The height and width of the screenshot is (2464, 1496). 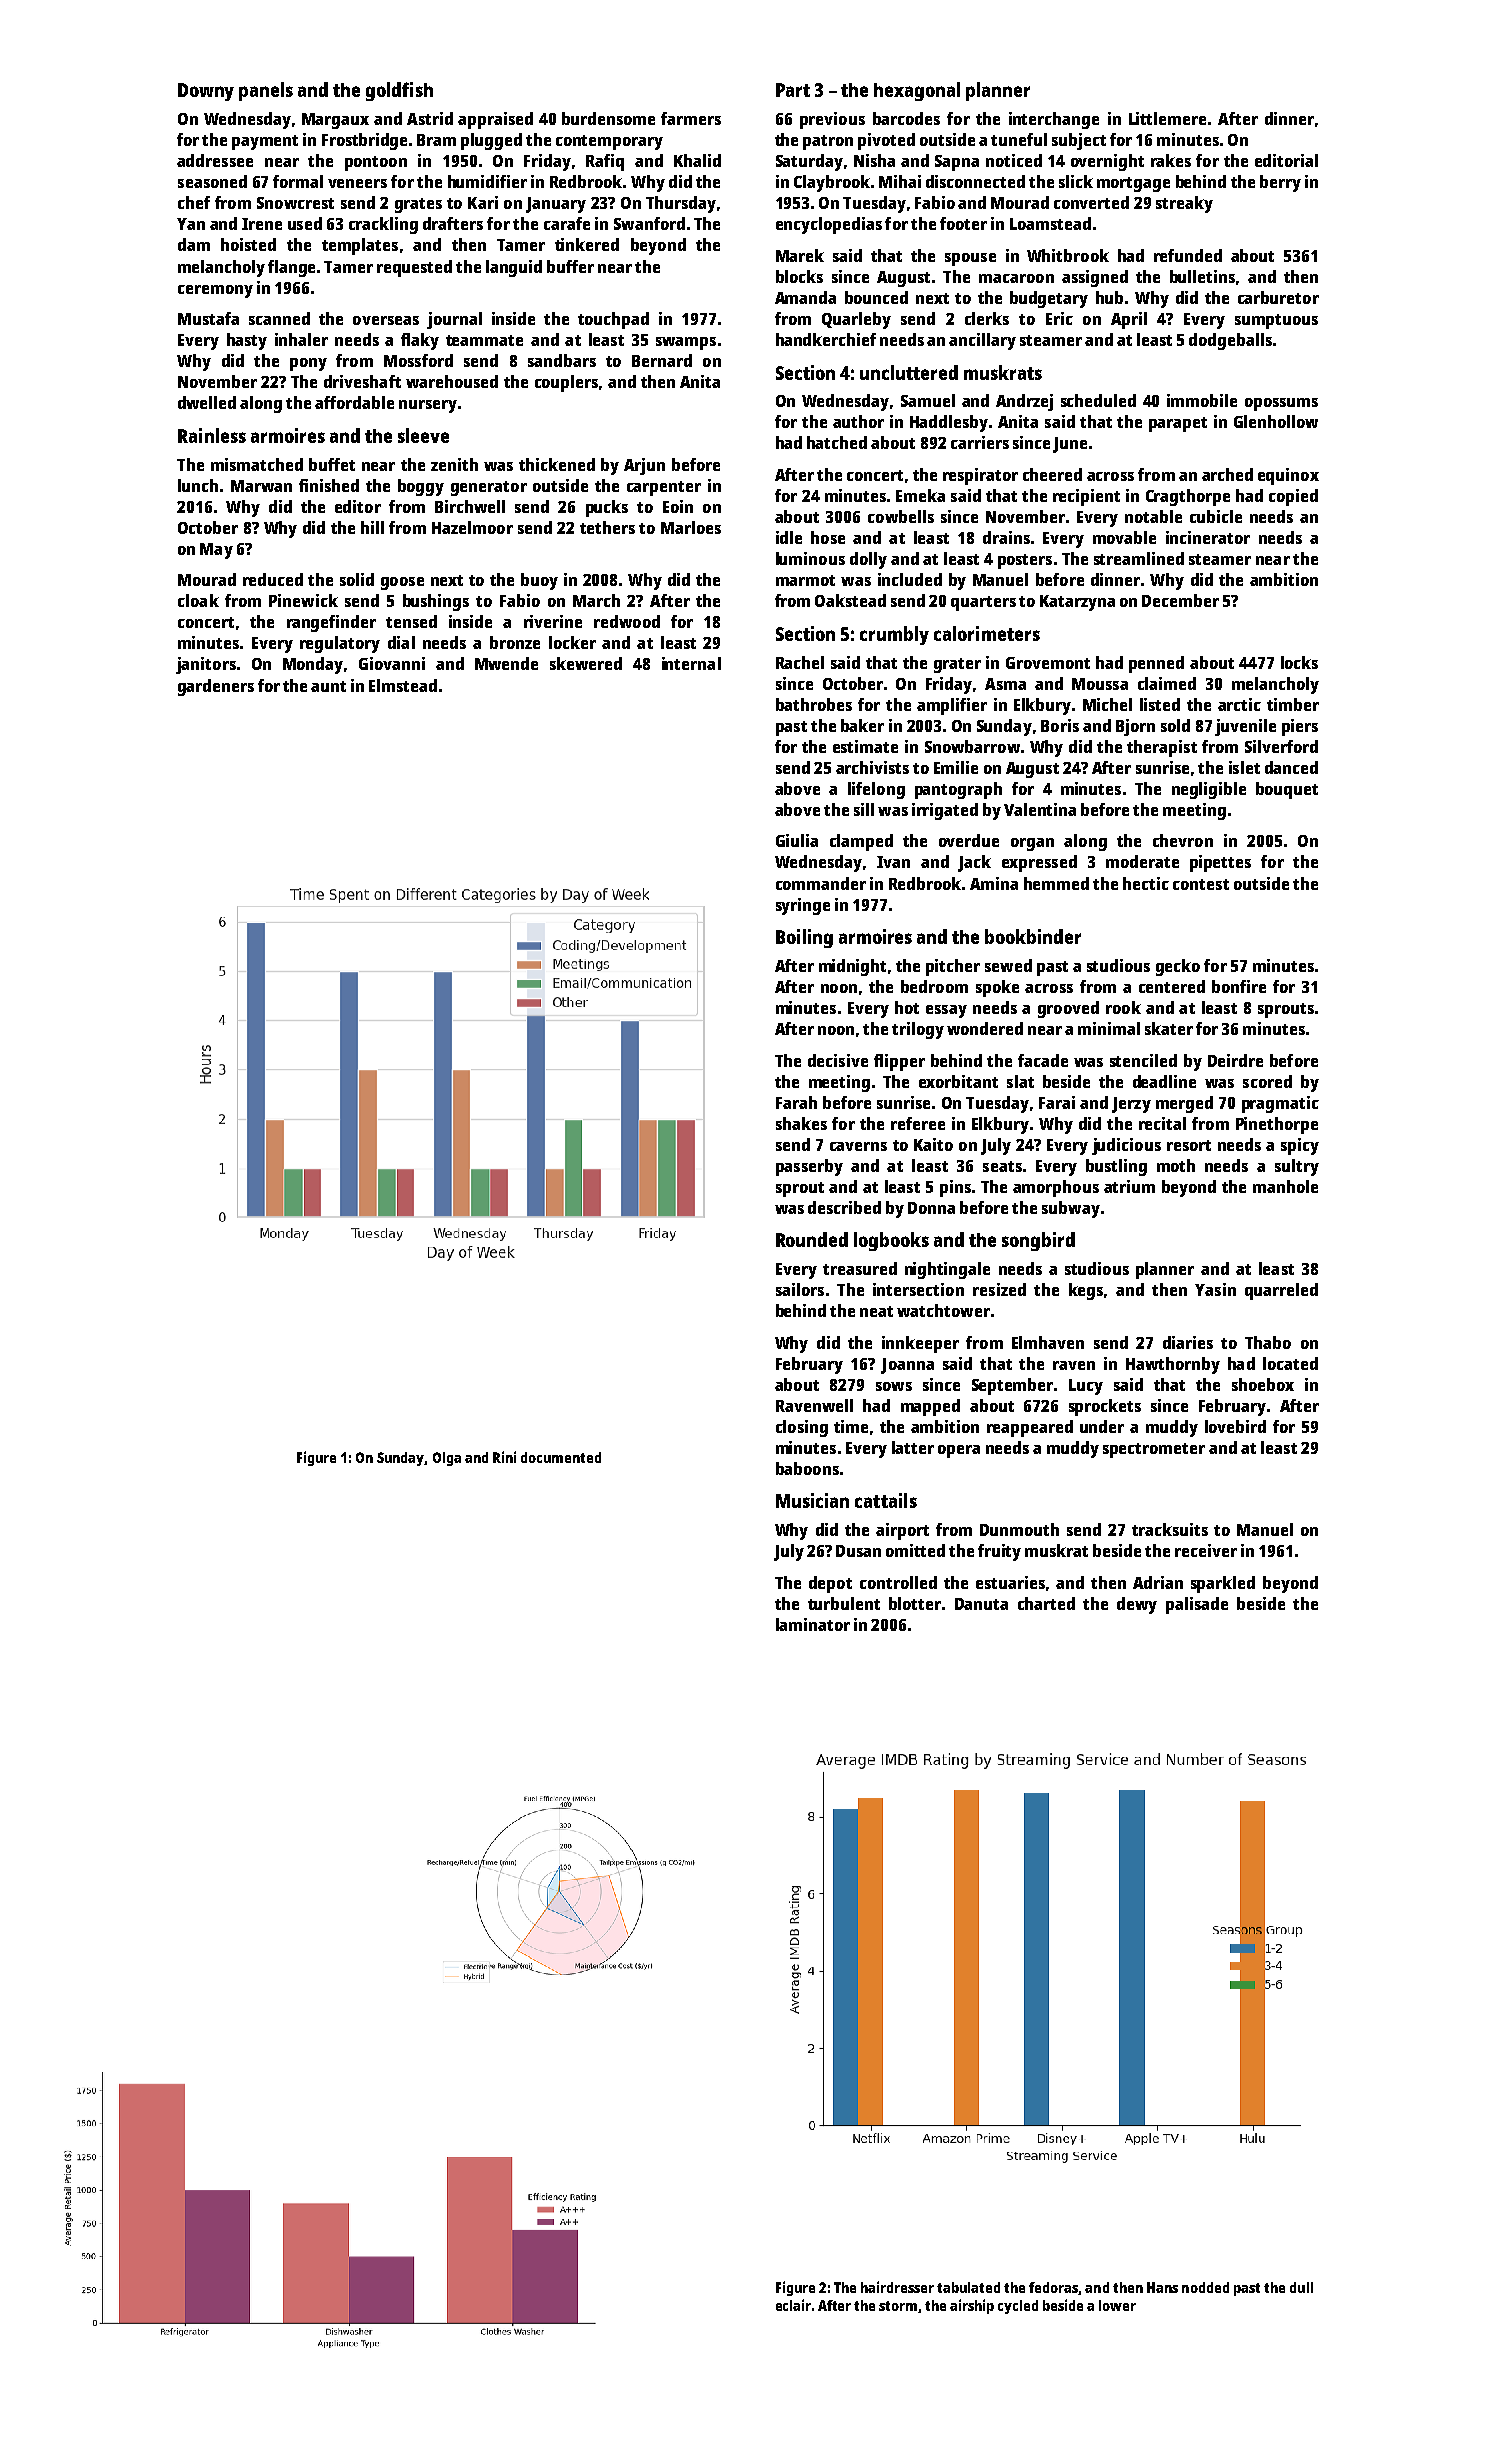 I want to click on Rini, so click(x=504, y=1457).
